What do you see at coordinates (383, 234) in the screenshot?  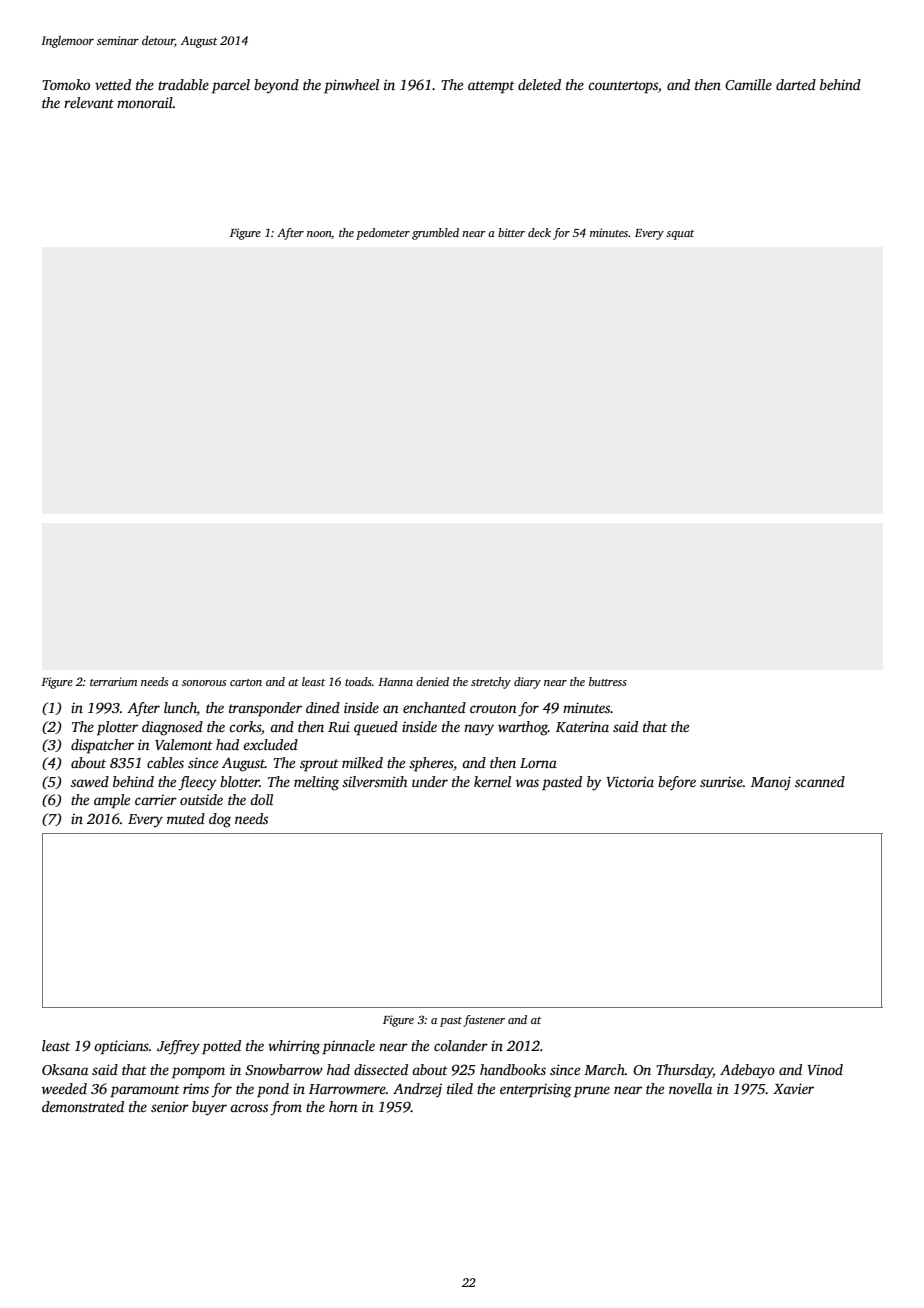 I see `pedometer` at bounding box center [383, 234].
